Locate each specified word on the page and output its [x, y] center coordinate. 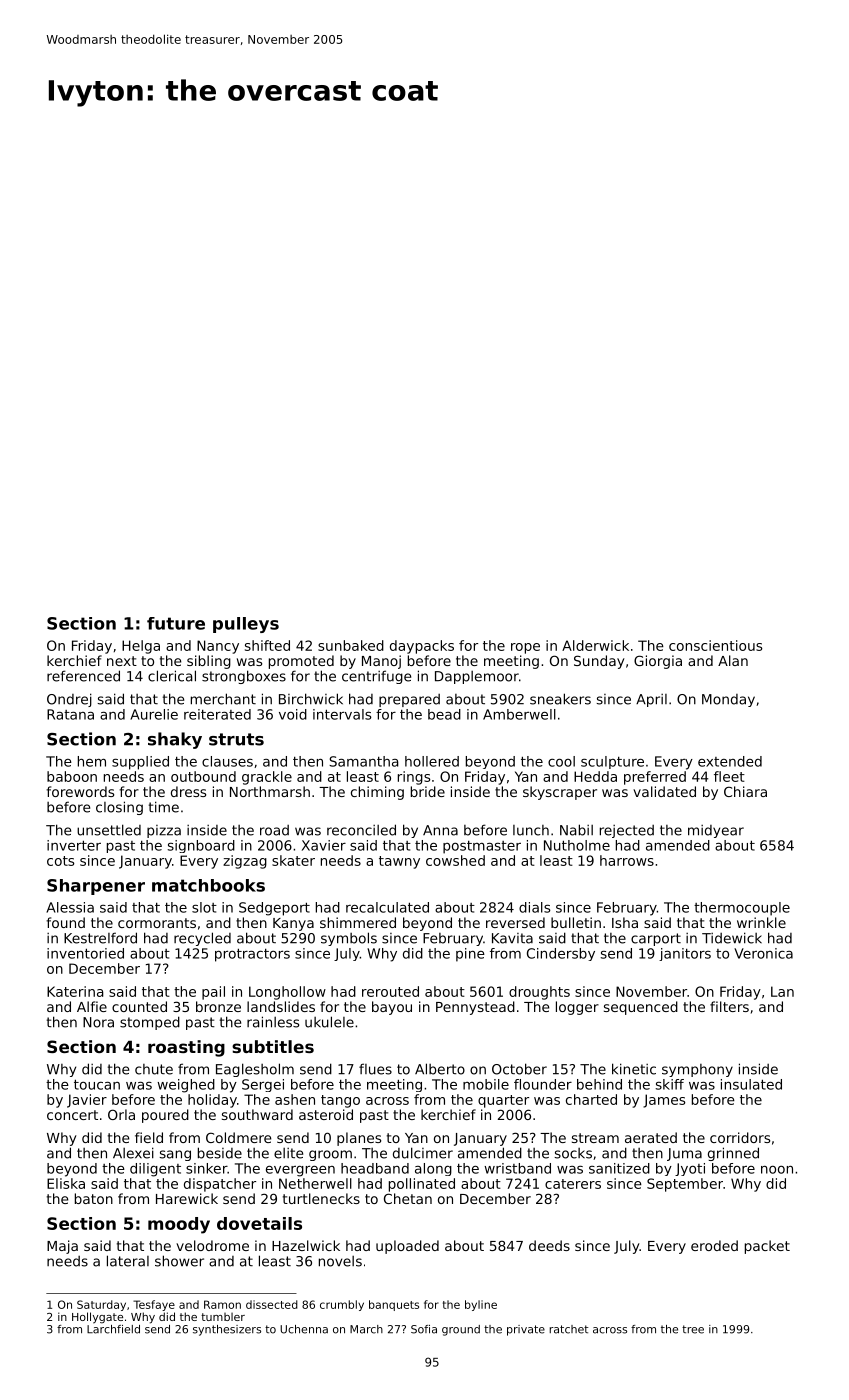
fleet [729, 776]
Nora [98, 1022]
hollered [432, 761]
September [685, 1185]
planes [359, 1139]
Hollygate [97, 1318]
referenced [83, 676]
